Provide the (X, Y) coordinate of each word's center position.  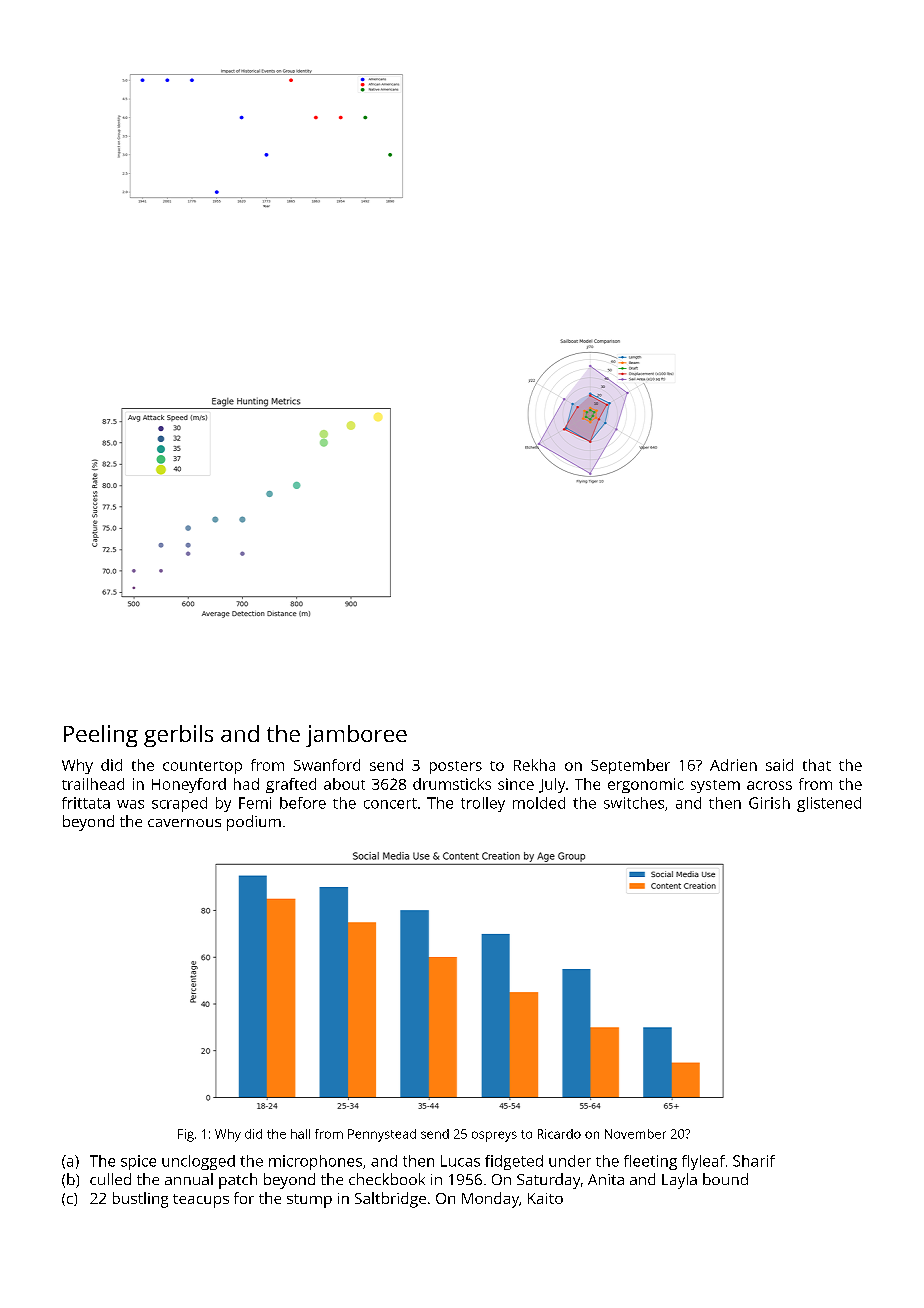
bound (725, 1179)
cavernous (184, 823)
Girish (769, 803)
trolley (483, 804)
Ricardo (559, 1134)
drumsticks (452, 784)
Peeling (101, 736)
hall (300, 1134)
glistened (829, 804)
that (817, 765)
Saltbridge (390, 1200)
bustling (140, 1200)
